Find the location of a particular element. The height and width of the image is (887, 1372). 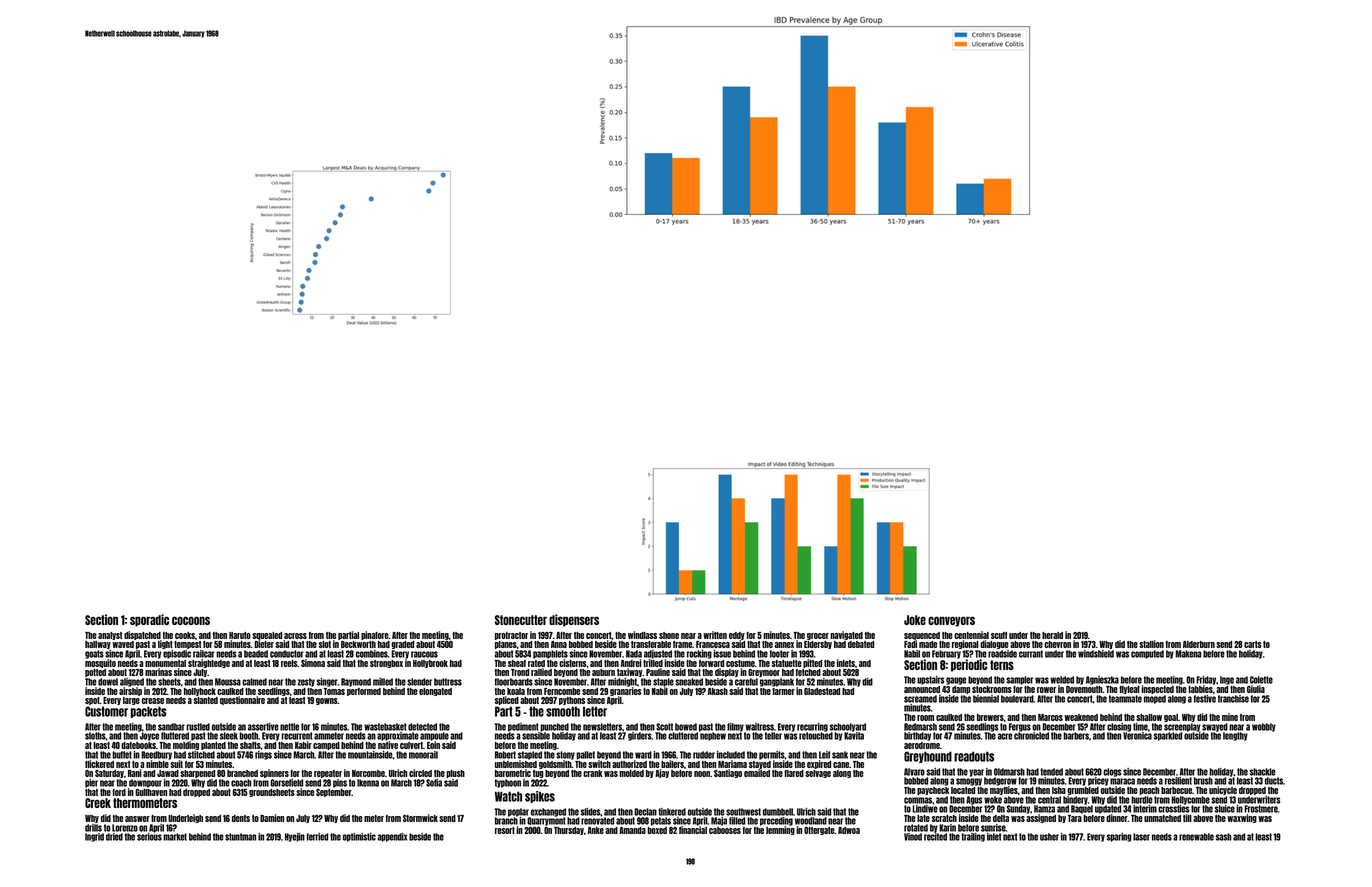

Joke is located at coordinates (915, 620).
